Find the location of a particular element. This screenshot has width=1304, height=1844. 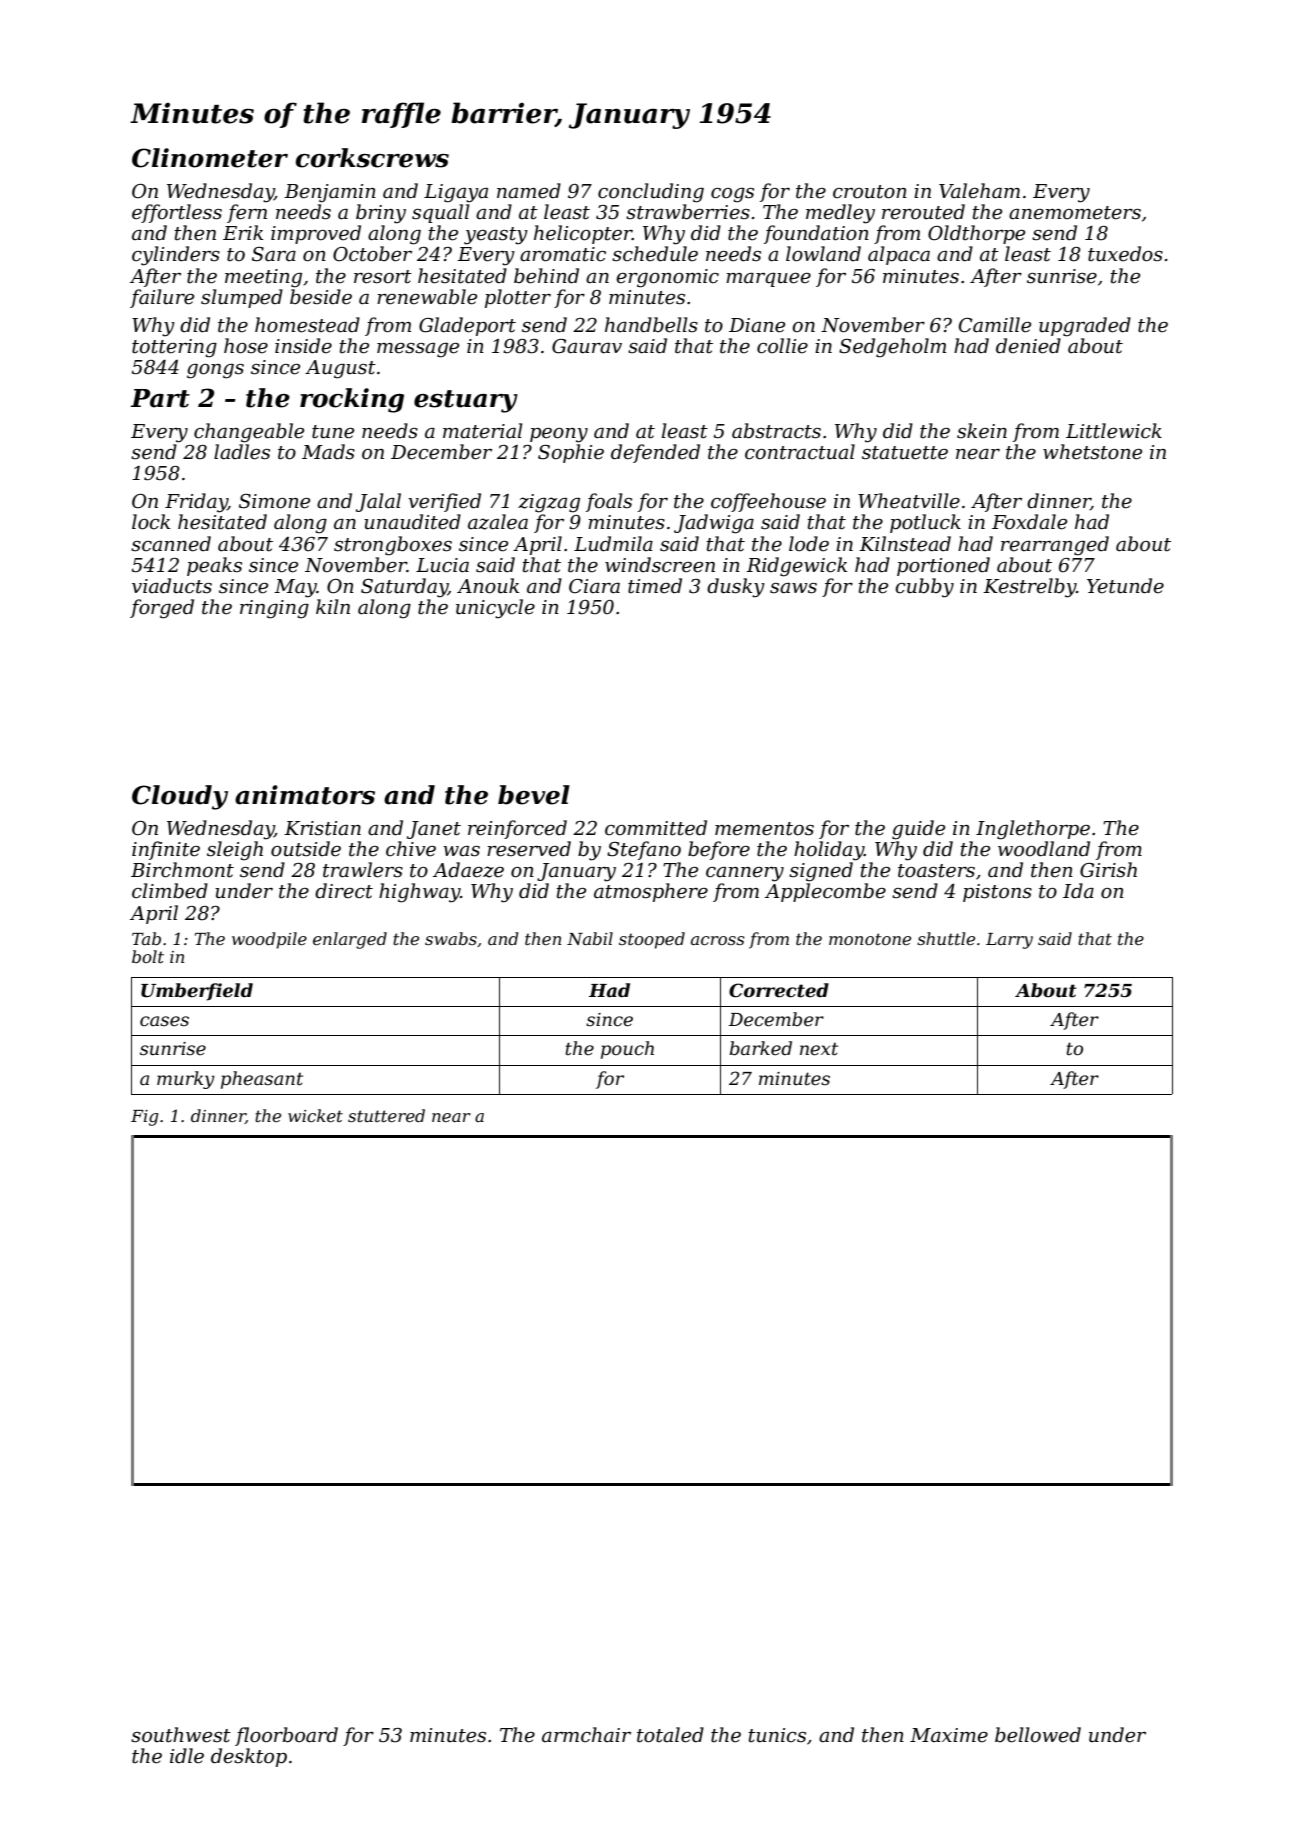

anemometers is located at coordinates (1075, 213).
